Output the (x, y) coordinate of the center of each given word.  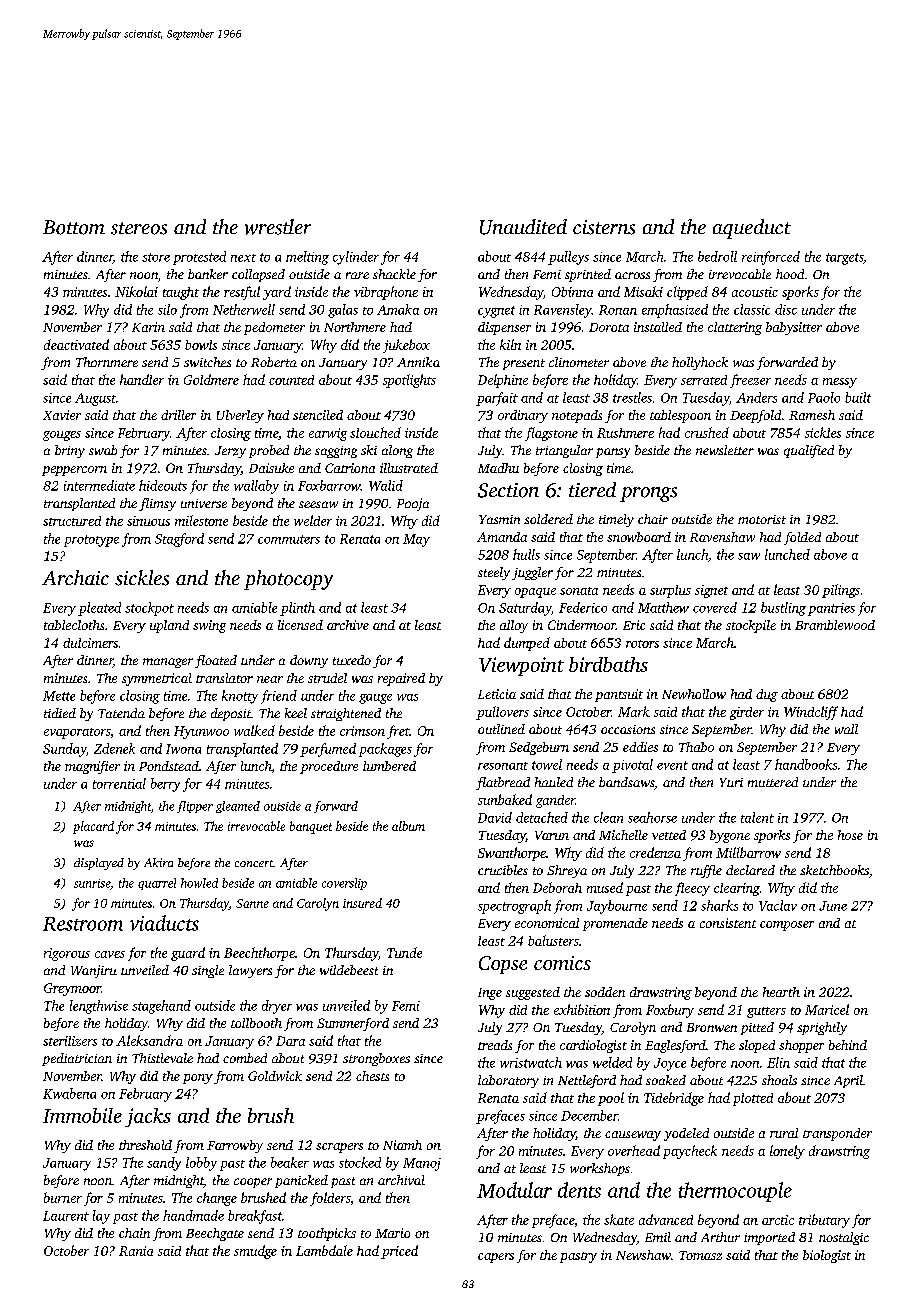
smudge (255, 1252)
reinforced (771, 258)
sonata (579, 591)
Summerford (353, 1024)
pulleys (568, 258)
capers (496, 1258)
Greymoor (72, 989)
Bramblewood (835, 625)
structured (72, 521)
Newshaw (643, 1255)
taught (181, 293)
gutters (766, 1012)
